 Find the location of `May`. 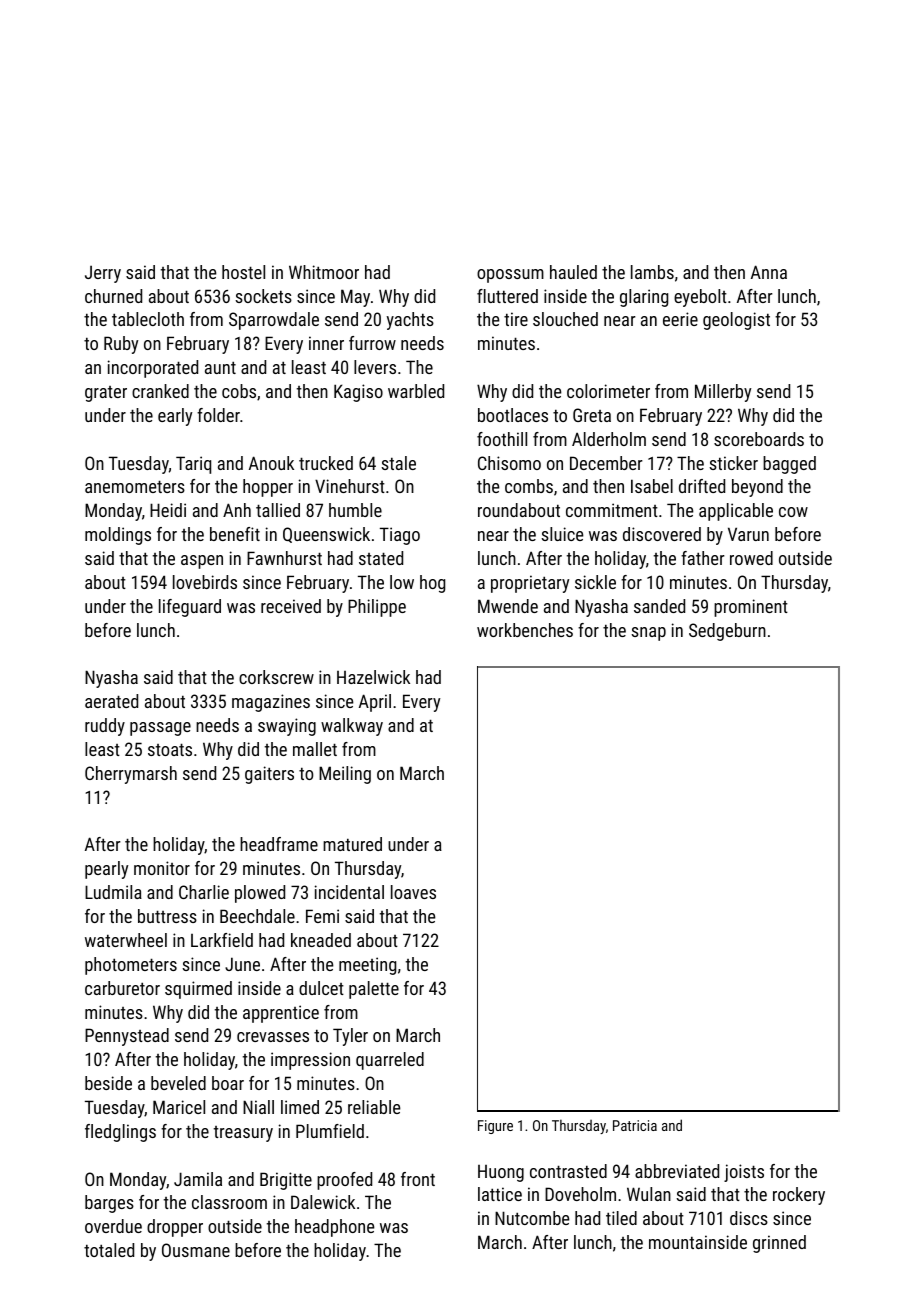

May is located at coordinates (355, 298).
